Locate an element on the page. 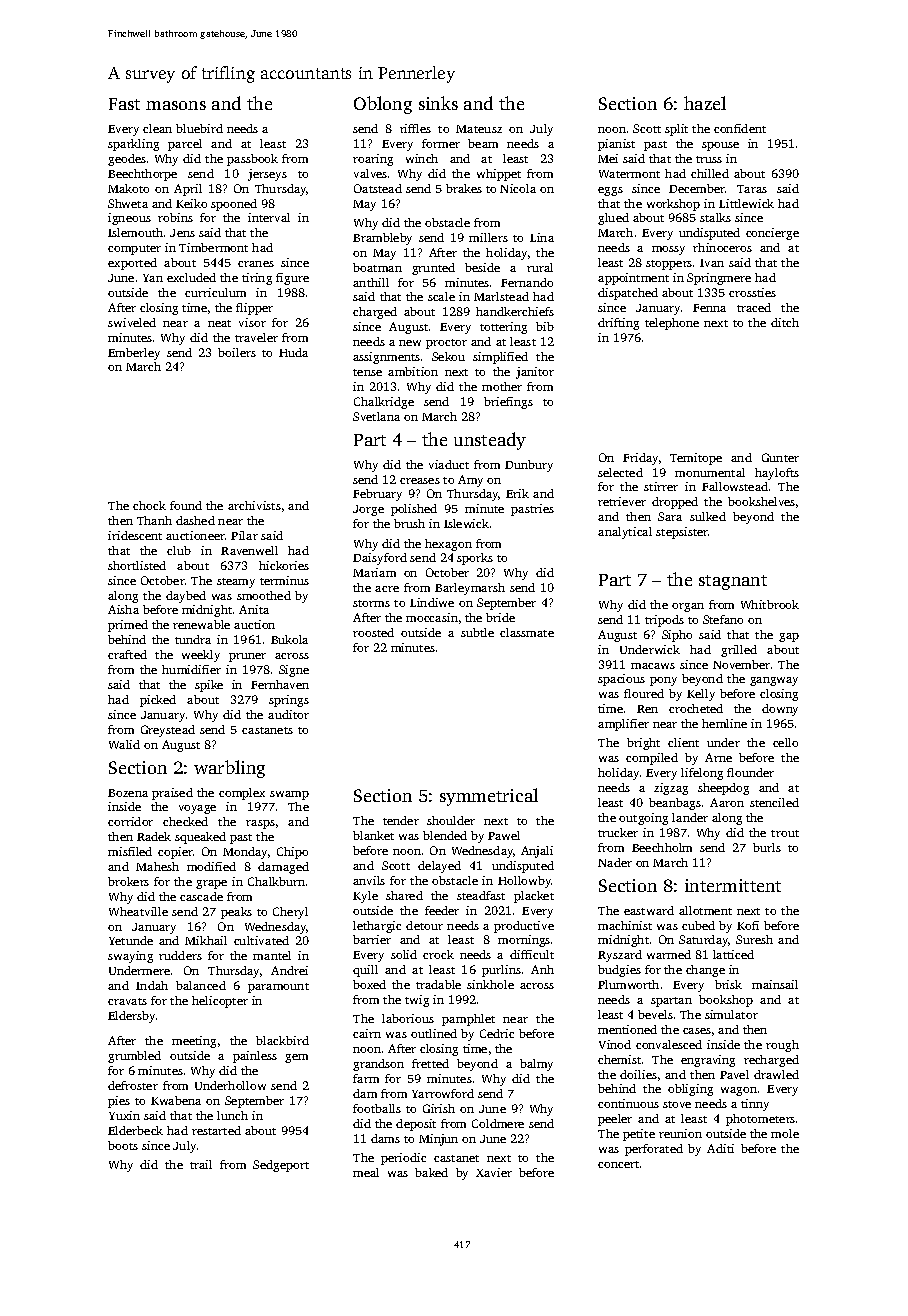  hazel is located at coordinates (705, 103).
